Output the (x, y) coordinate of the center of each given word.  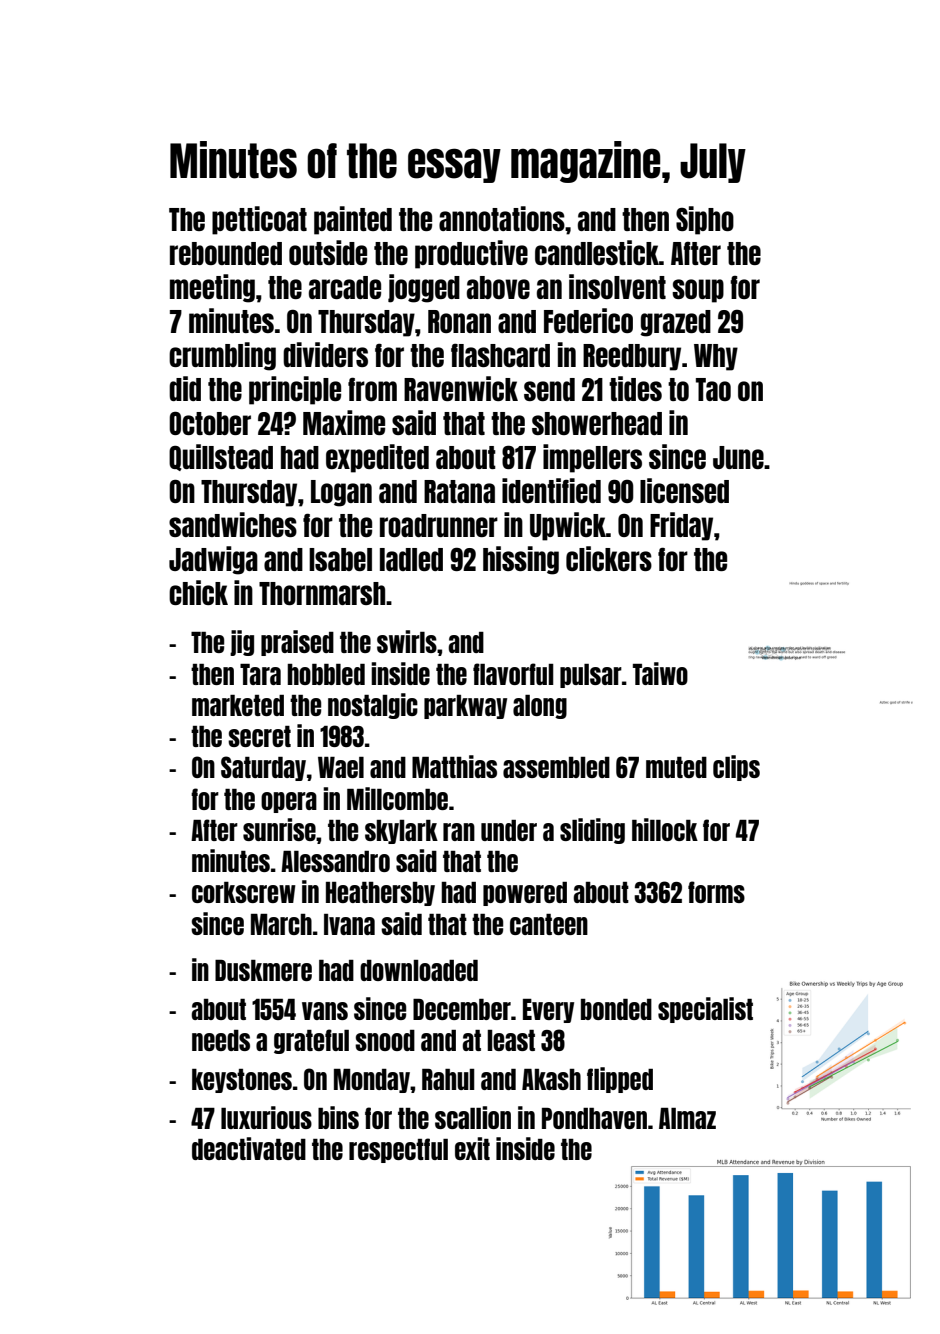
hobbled (326, 674)
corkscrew (244, 892)
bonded (616, 1009)
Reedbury (632, 357)
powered (525, 894)
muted (676, 767)
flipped (620, 1080)
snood (385, 1040)
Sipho (705, 220)
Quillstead (221, 457)
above (498, 287)
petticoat (259, 220)
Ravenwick (461, 388)
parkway (465, 707)
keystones (242, 1081)
